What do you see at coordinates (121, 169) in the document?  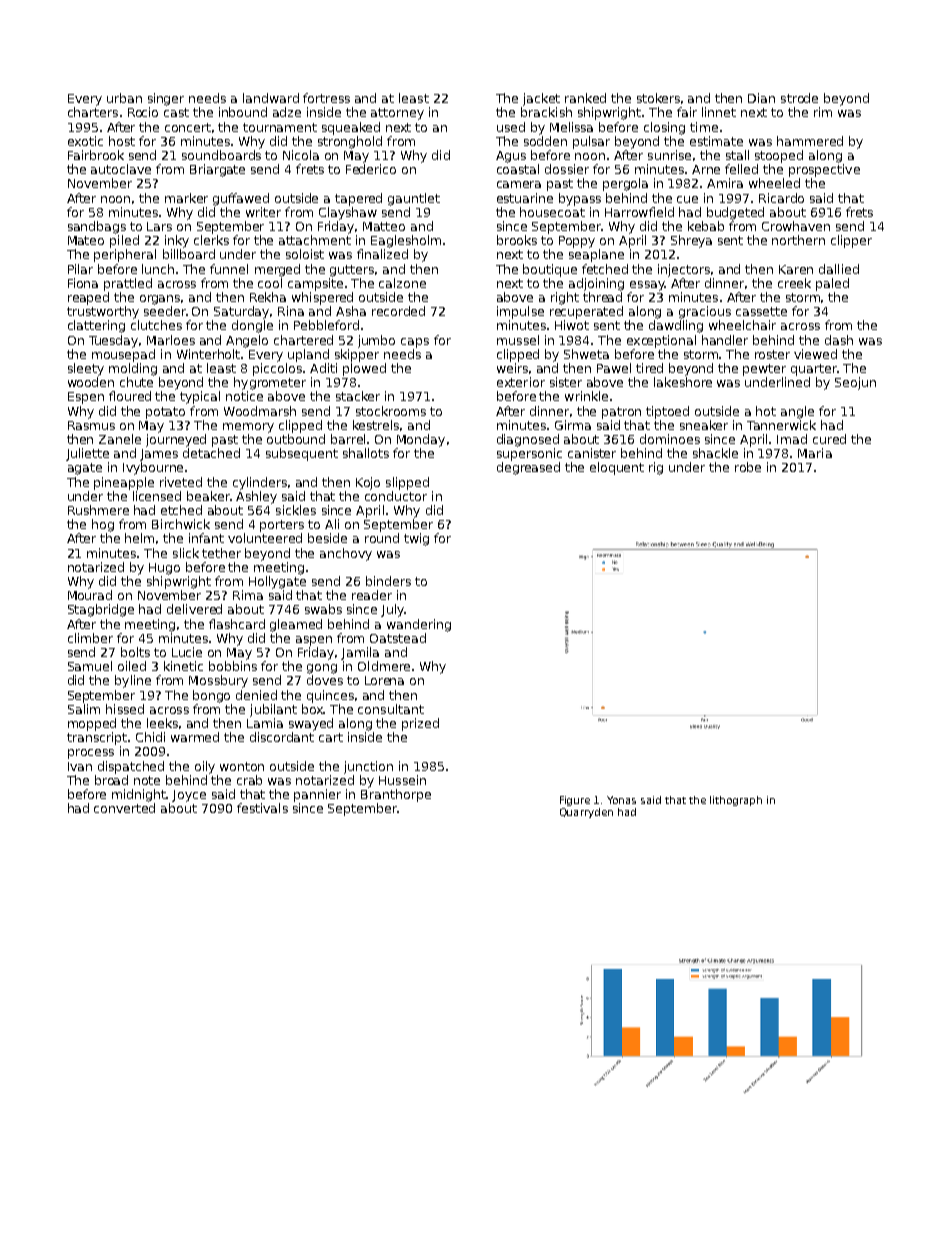 I see `autoclave` at bounding box center [121, 169].
